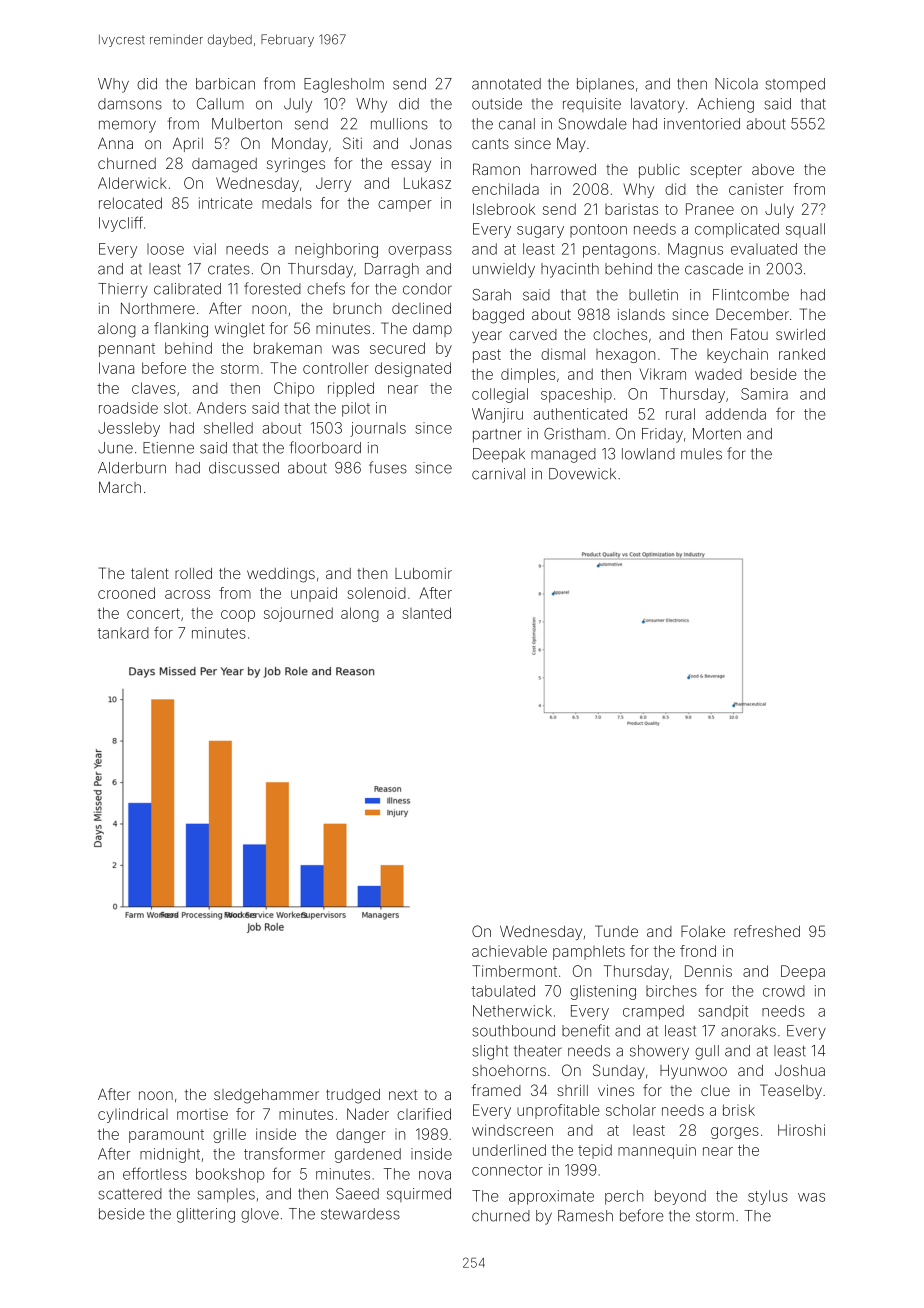 The height and width of the image is (1308, 924). Describe the element at coordinates (229, 1135) in the image. I see `grille` at that location.
